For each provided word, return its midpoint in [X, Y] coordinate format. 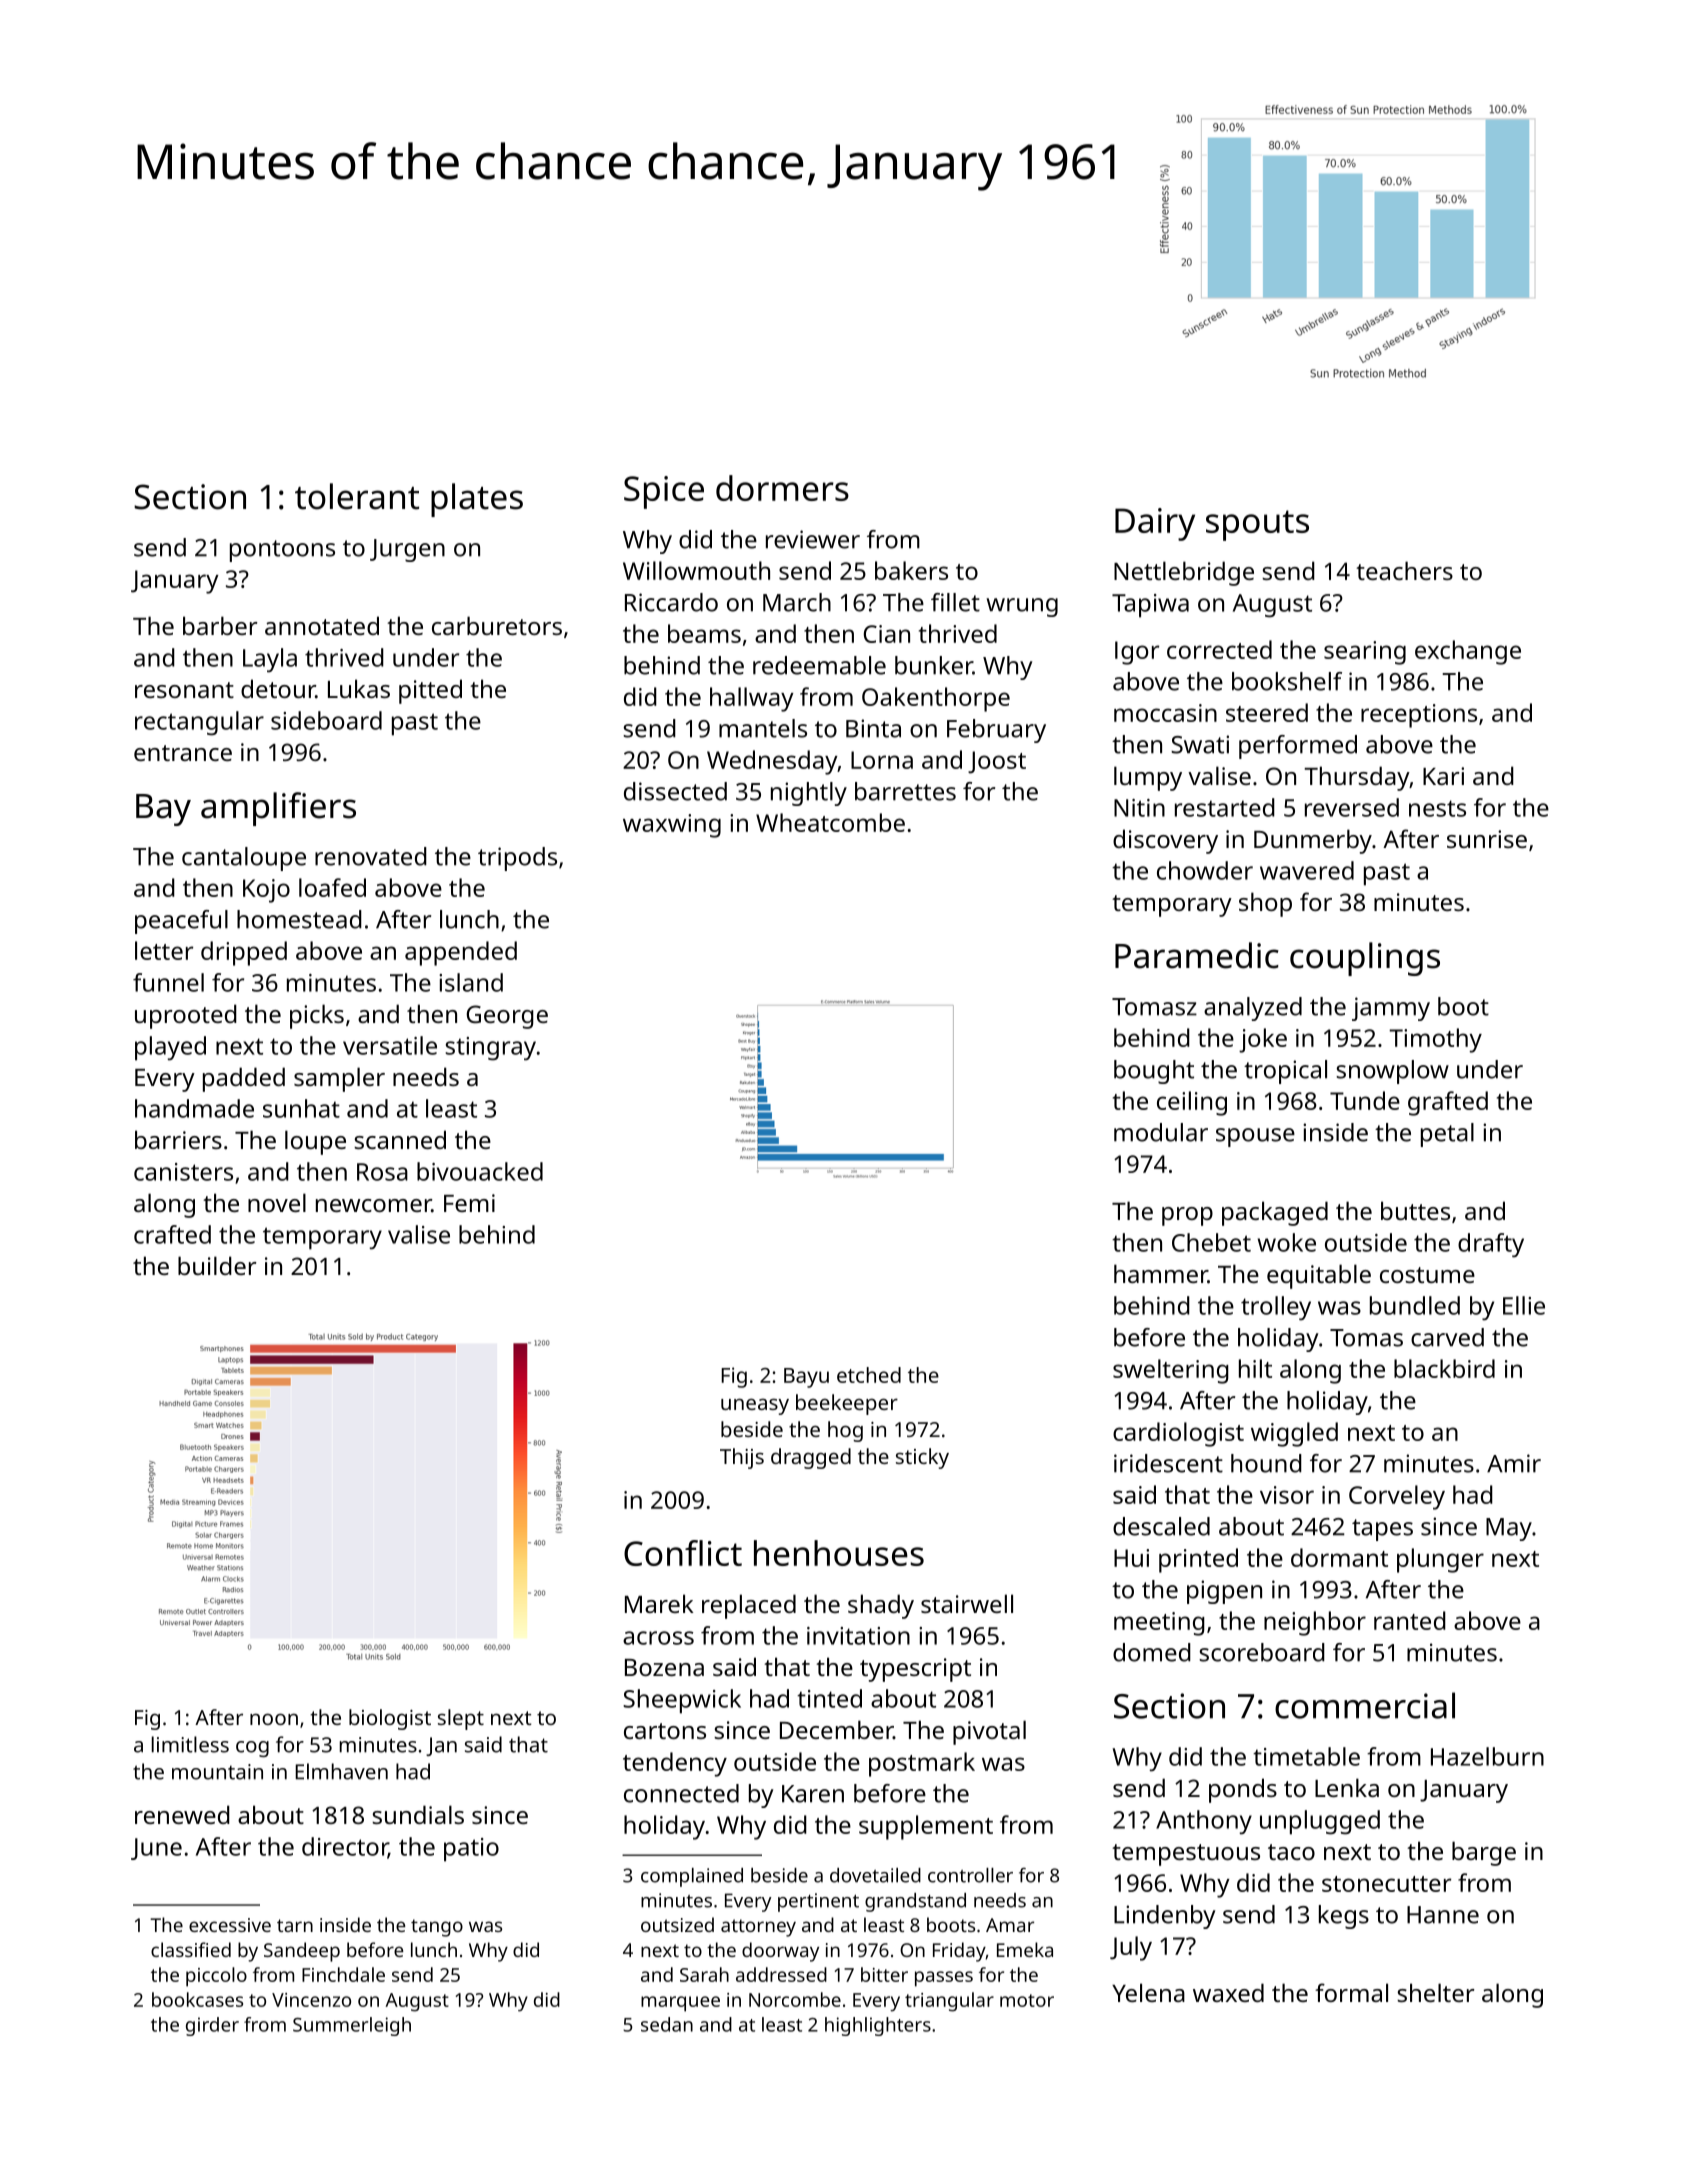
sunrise [1487, 839]
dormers [782, 488]
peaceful [181, 922]
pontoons [282, 551]
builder [217, 1265]
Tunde [1365, 1100]
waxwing [672, 826]
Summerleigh [352, 2026]
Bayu [806, 1378]
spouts [1257, 525]
